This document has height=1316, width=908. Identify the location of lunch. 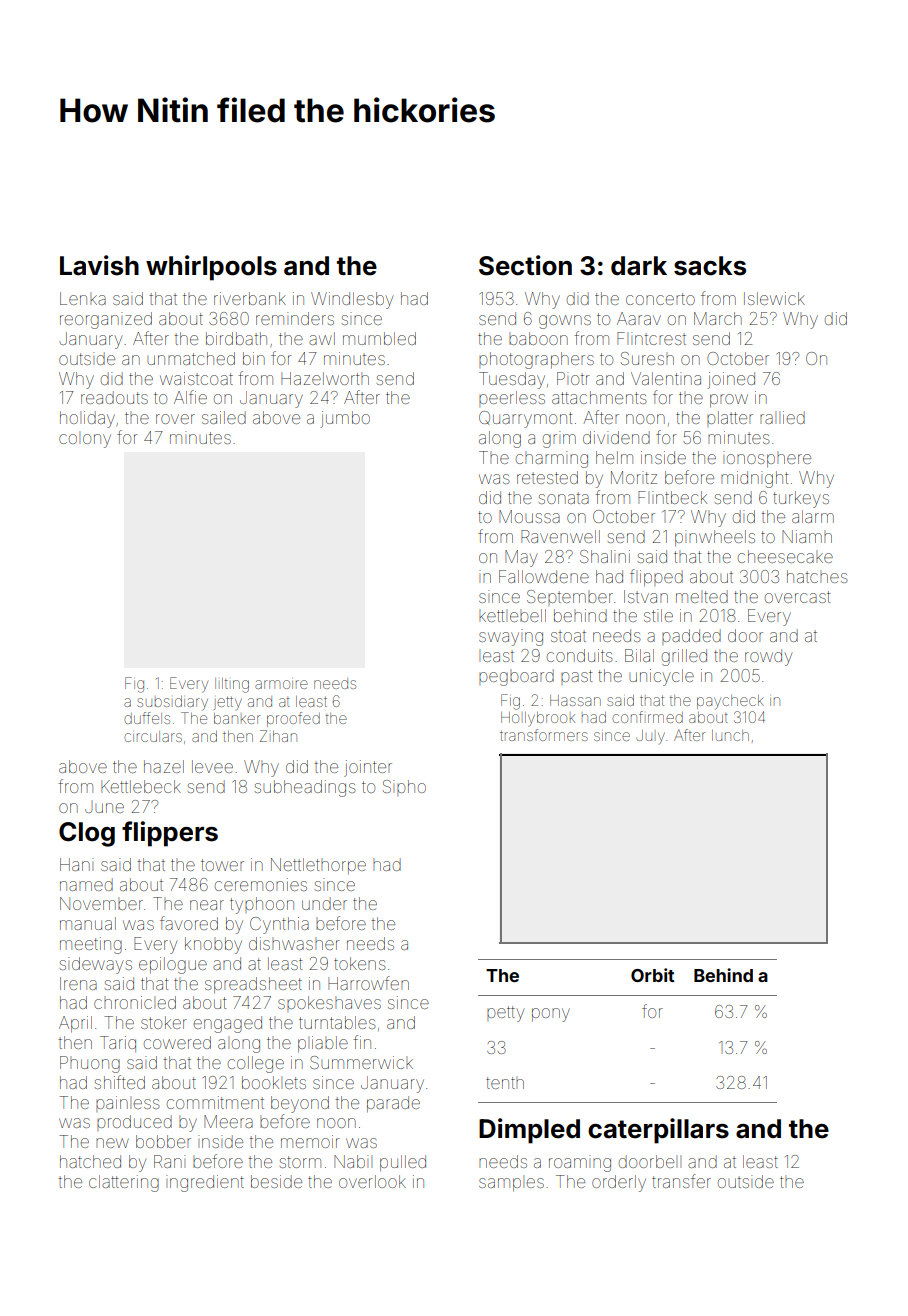
(730, 735).
